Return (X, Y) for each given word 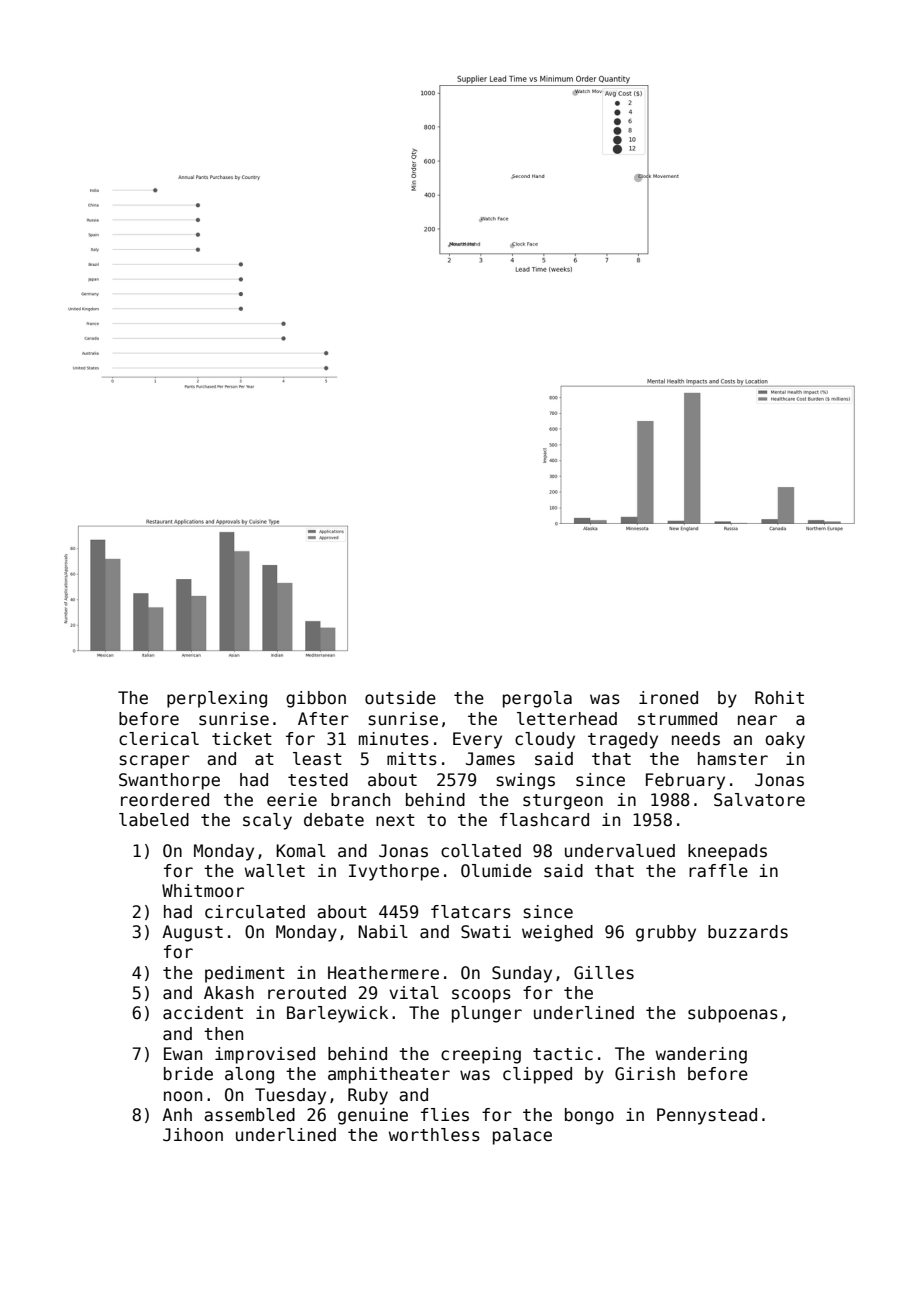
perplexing (217, 699)
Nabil (383, 932)
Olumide (496, 871)
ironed (668, 698)
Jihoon (193, 1135)
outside (400, 698)
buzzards (748, 932)
